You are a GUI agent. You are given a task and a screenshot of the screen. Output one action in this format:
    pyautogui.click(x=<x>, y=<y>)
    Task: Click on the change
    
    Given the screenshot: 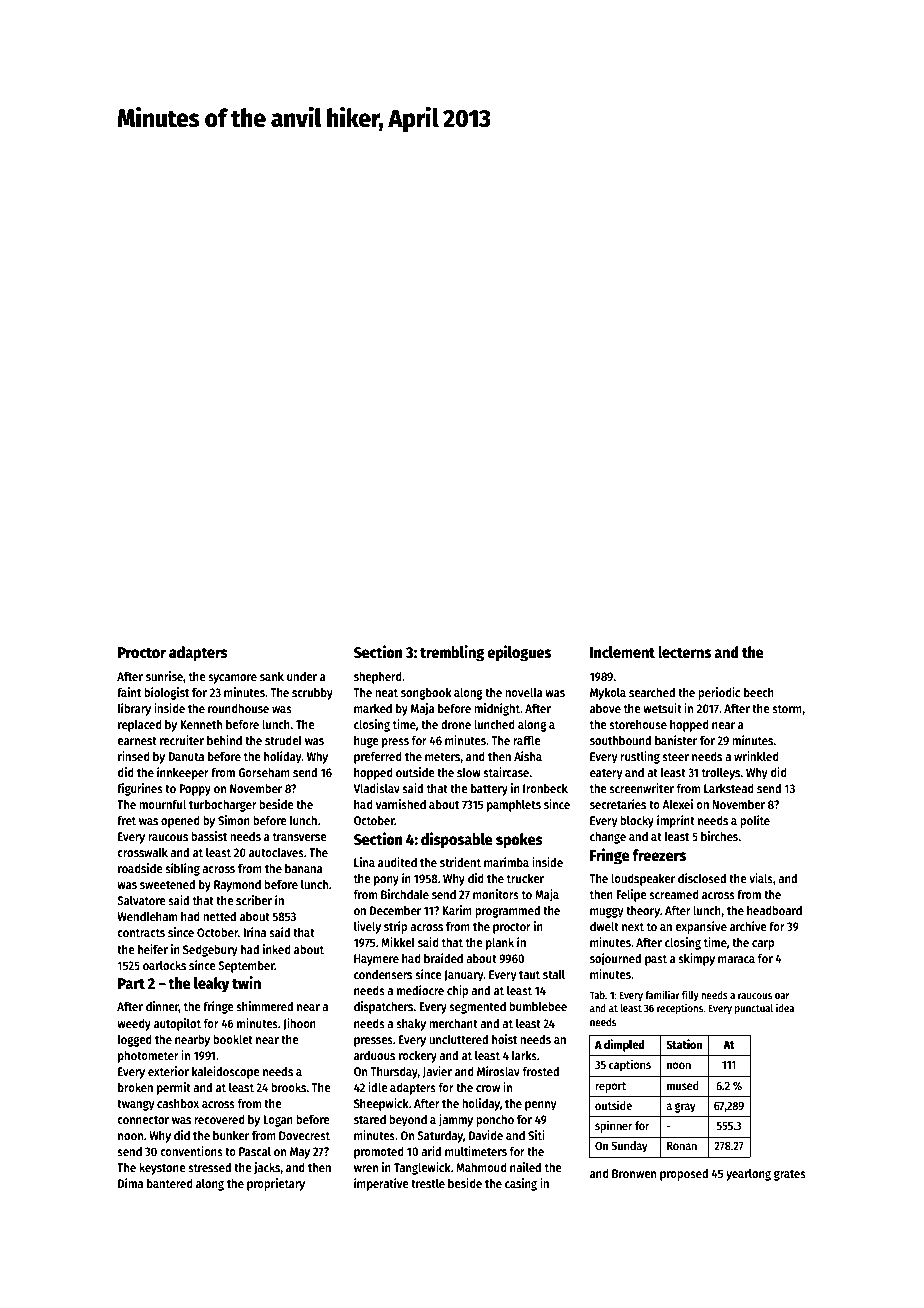 What is the action you would take?
    pyautogui.click(x=608, y=837)
